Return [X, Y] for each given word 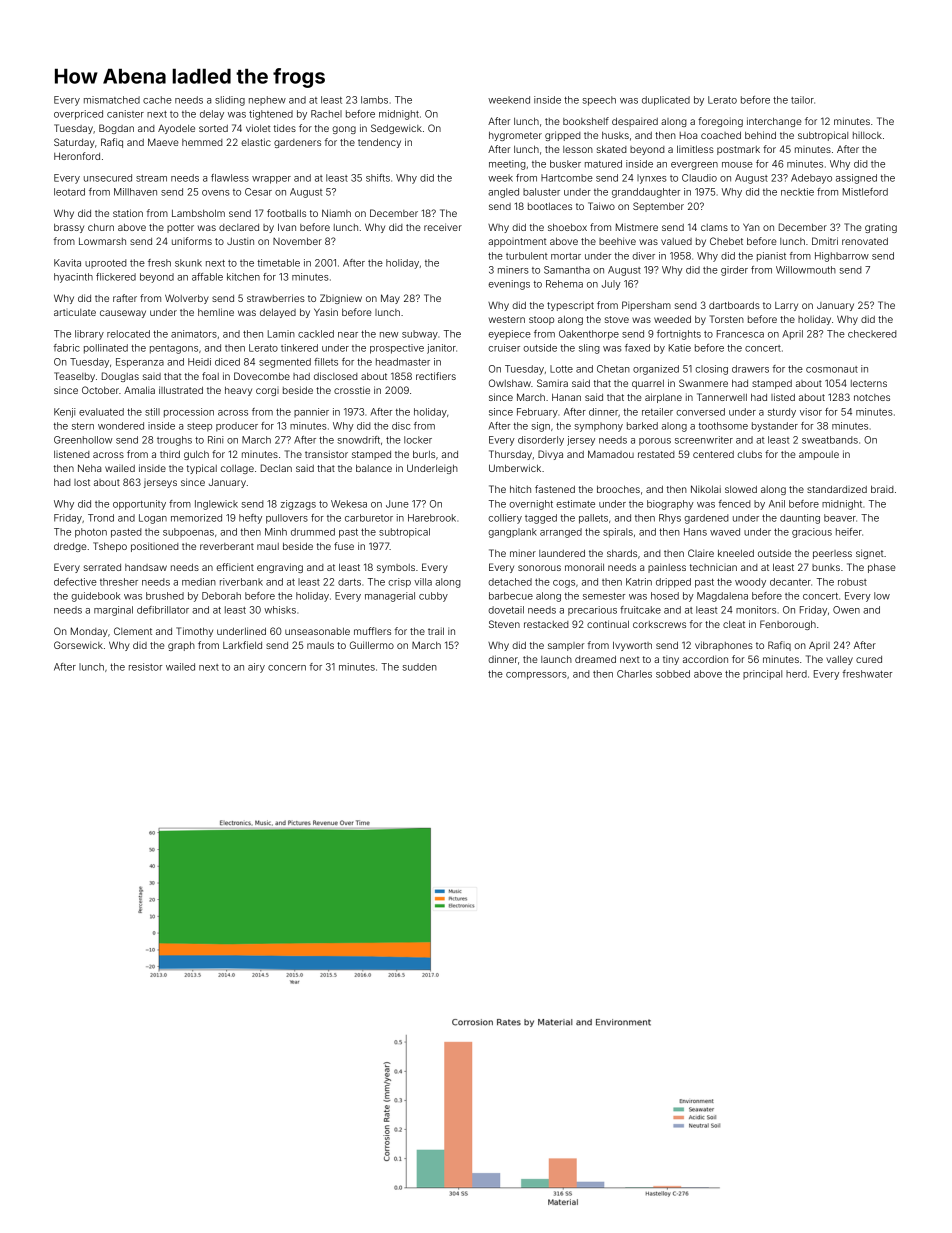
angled [503, 193]
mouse [737, 165]
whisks [280, 610]
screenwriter [704, 440]
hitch [520, 489]
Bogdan [116, 129]
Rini [215, 440]
